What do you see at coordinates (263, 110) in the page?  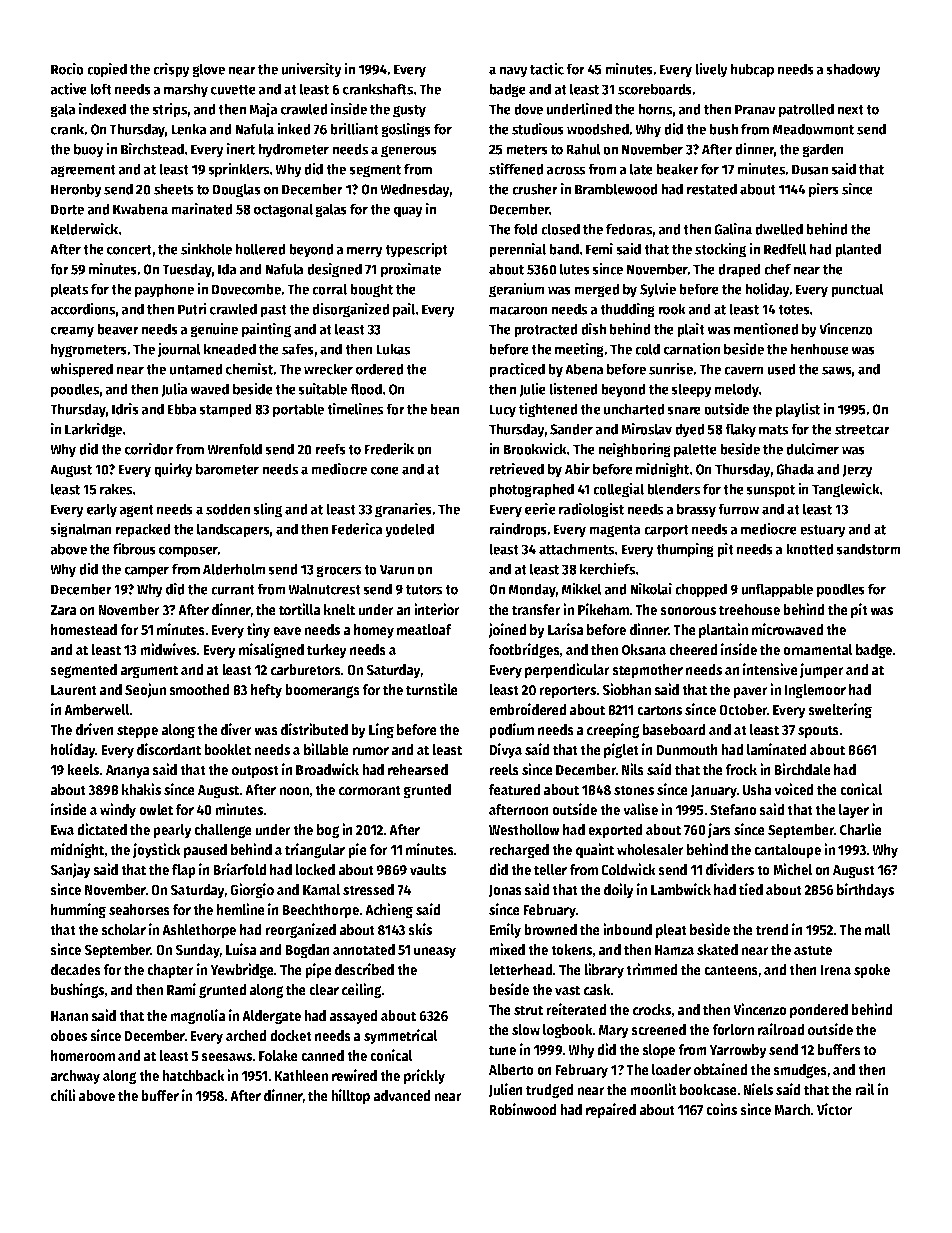 I see `Maja` at bounding box center [263, 110].
